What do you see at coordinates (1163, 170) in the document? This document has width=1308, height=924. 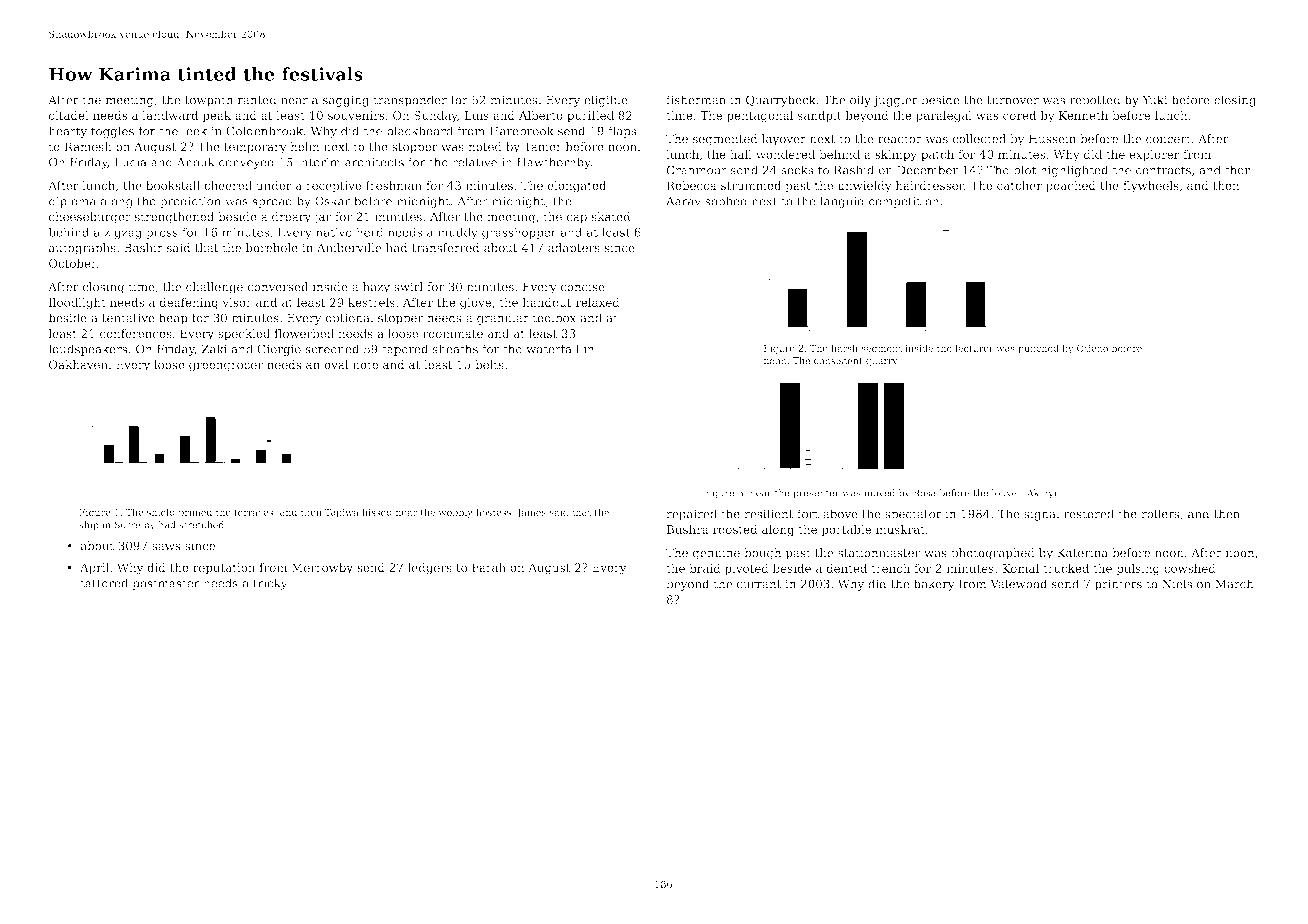 I see `contracts` at bounding box center [1163, 170].
